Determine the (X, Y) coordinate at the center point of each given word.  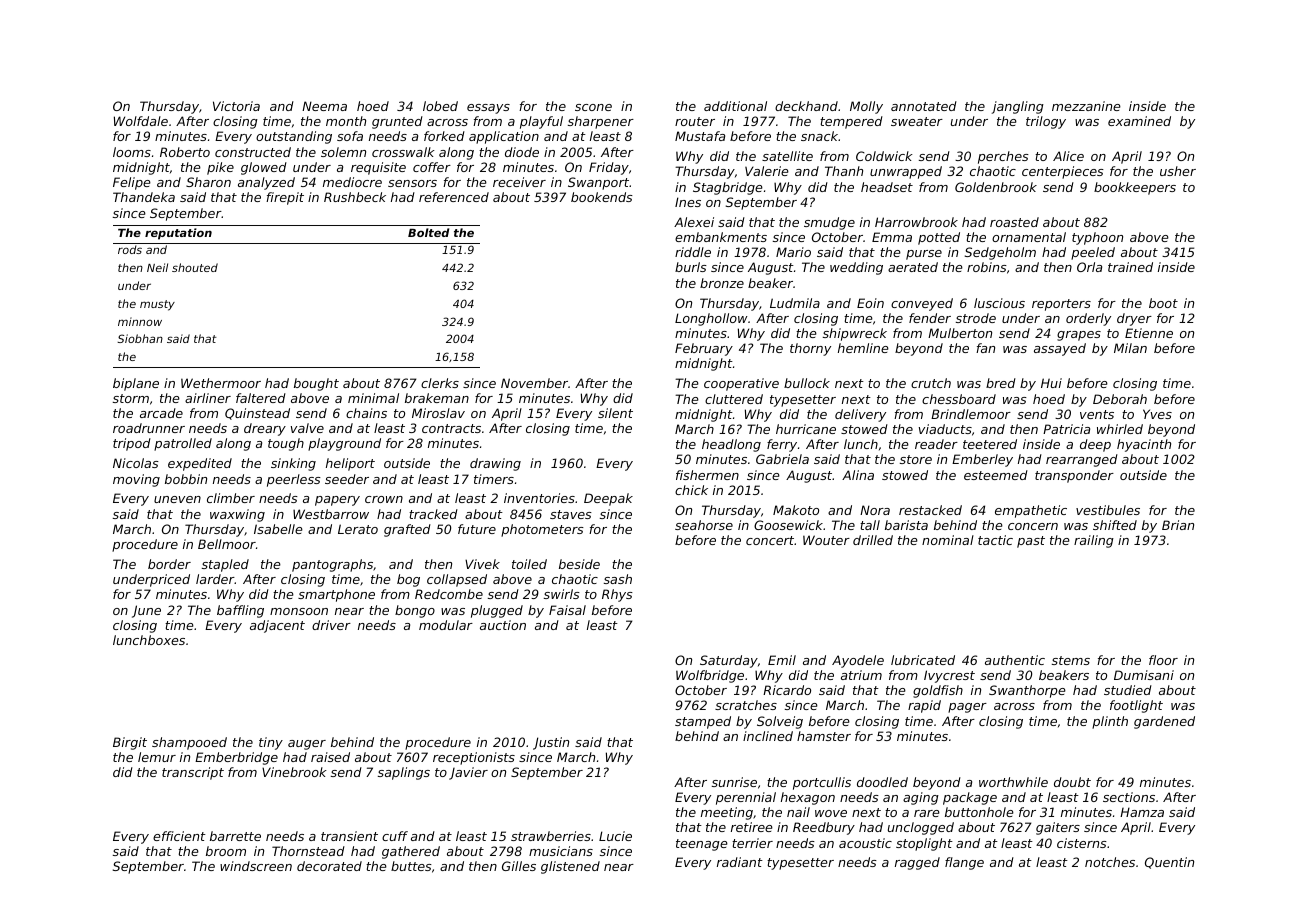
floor (1163, 660)
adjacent (277, 626)
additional (735, 106)
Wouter (826, 540)
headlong (731, 445)
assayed (1060, 349)
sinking (293, 464)
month (346, 121)
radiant (740, 862)
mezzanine (1086, 106)
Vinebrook (294, 772)
